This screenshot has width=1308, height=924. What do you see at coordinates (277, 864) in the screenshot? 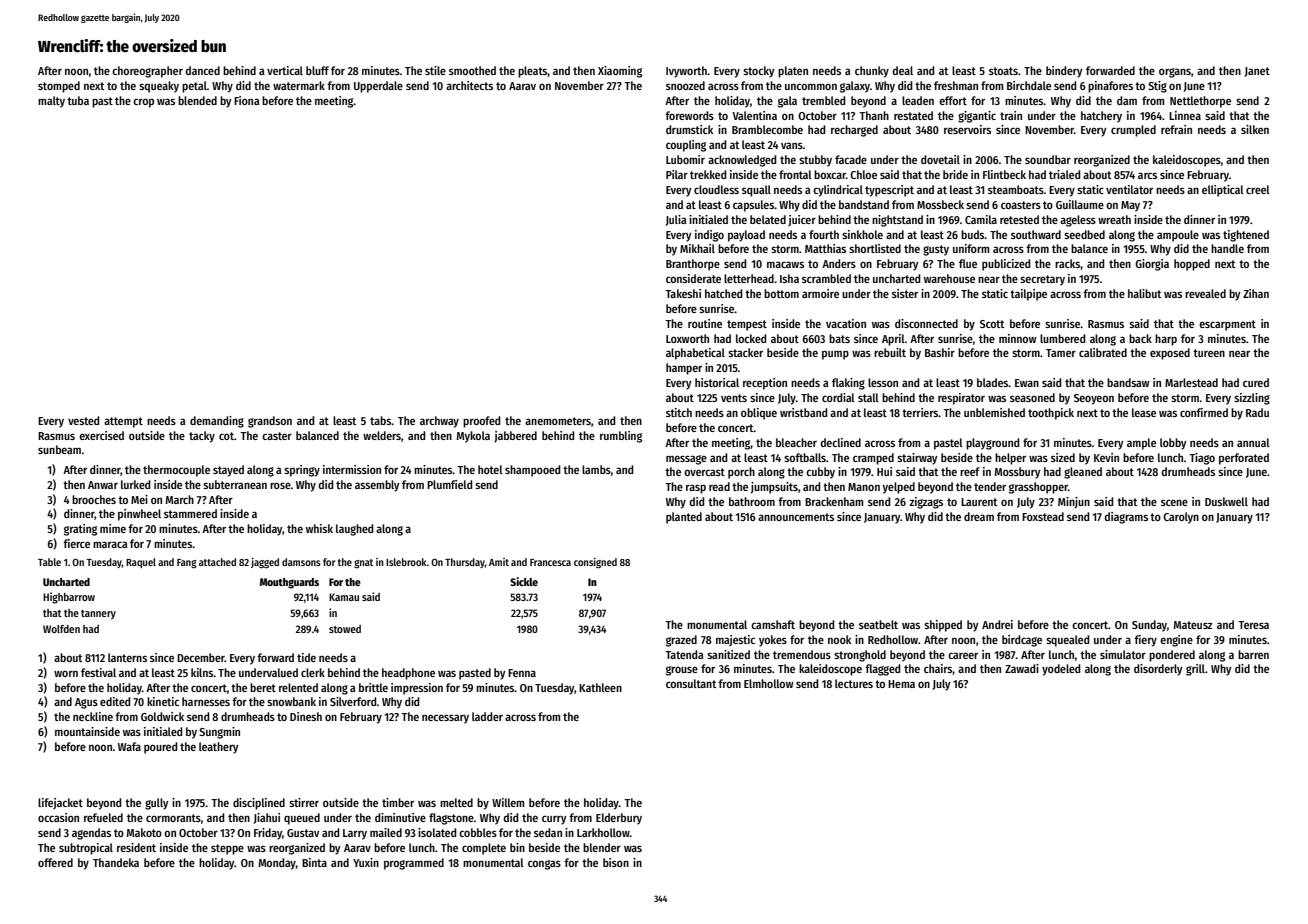
I see `Monday` at bounding box center [277, 864].
